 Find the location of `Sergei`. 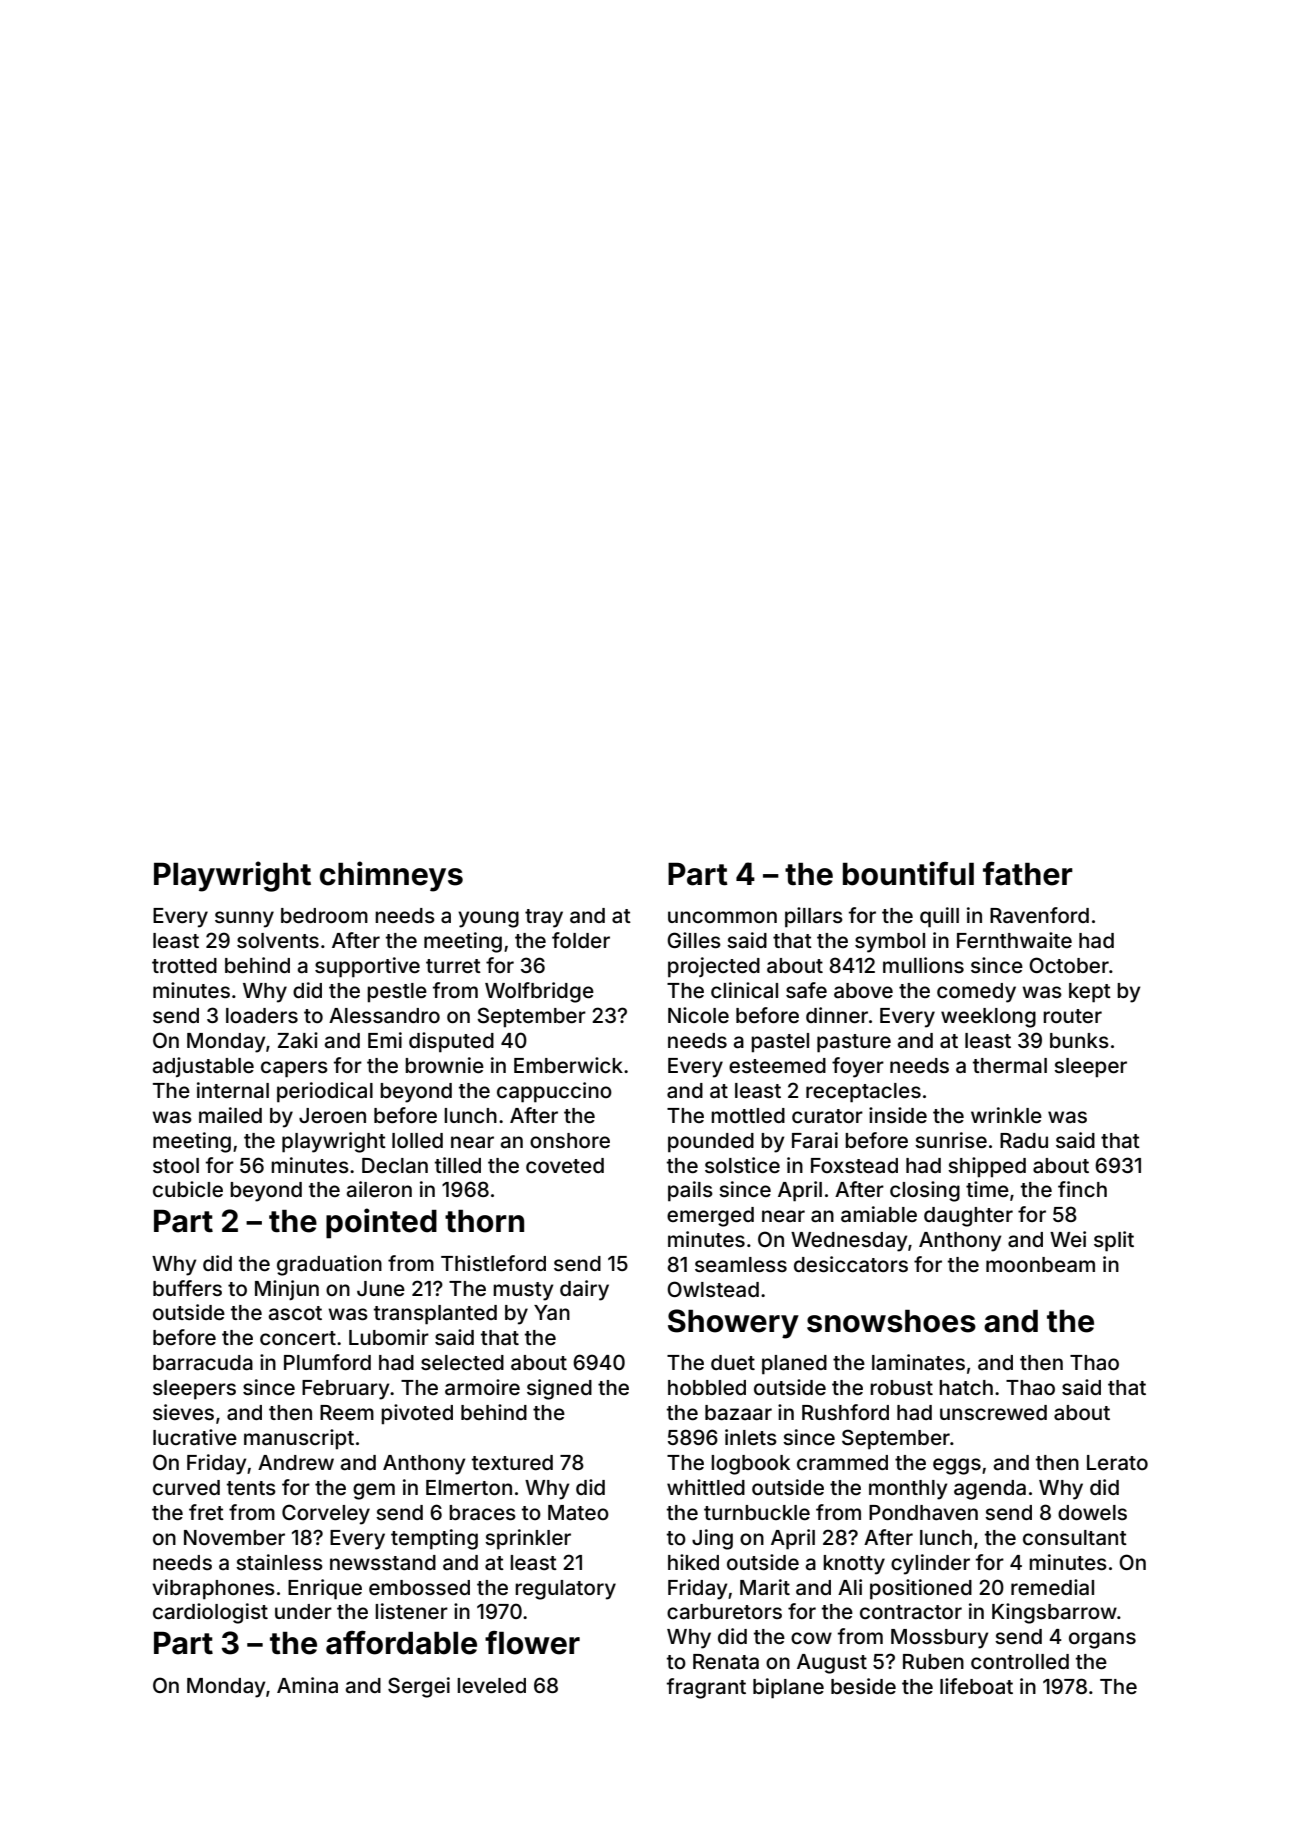

Sergei is located at coordinates (419, 1687).
